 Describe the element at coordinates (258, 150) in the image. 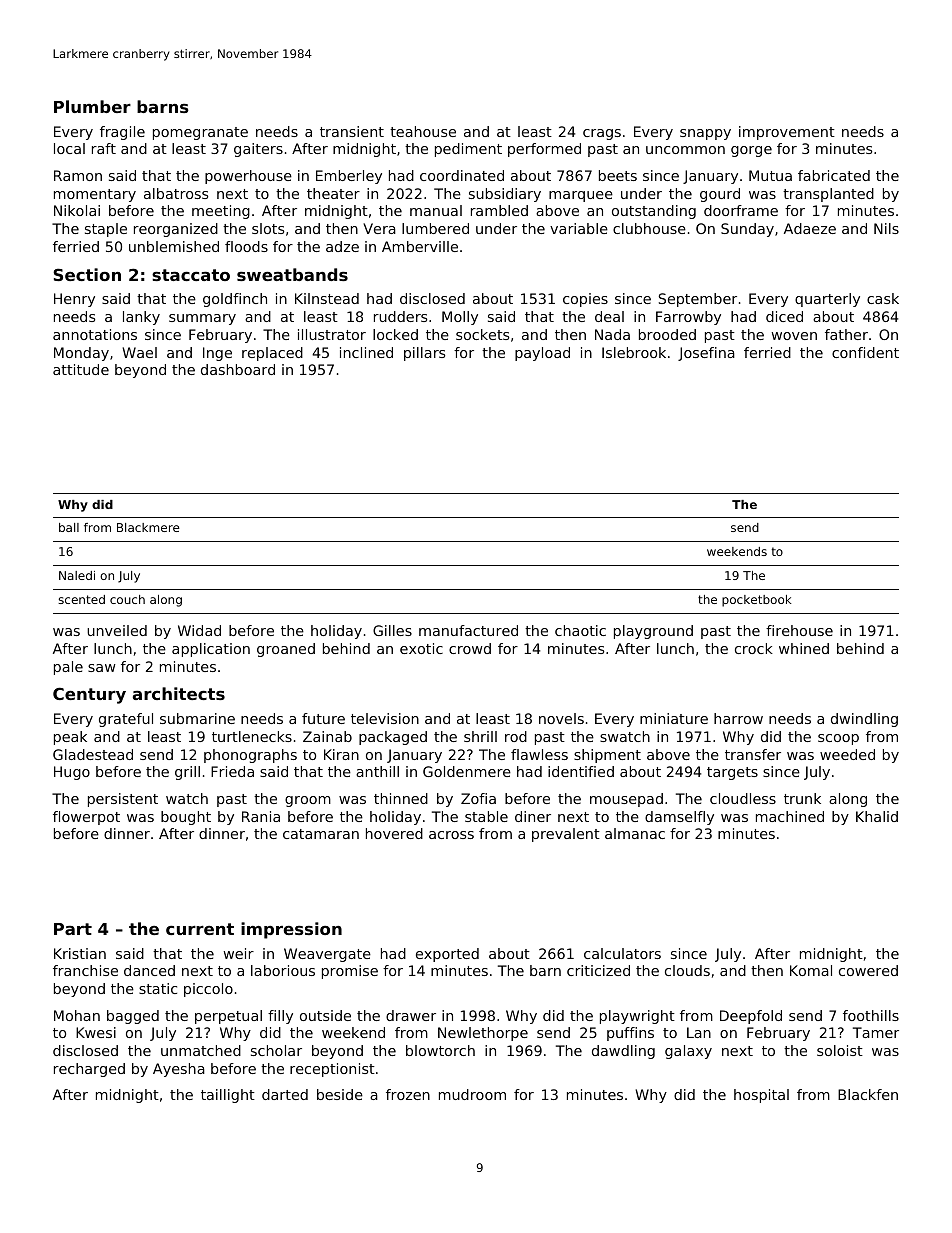

I see `gaiters` at that location.
